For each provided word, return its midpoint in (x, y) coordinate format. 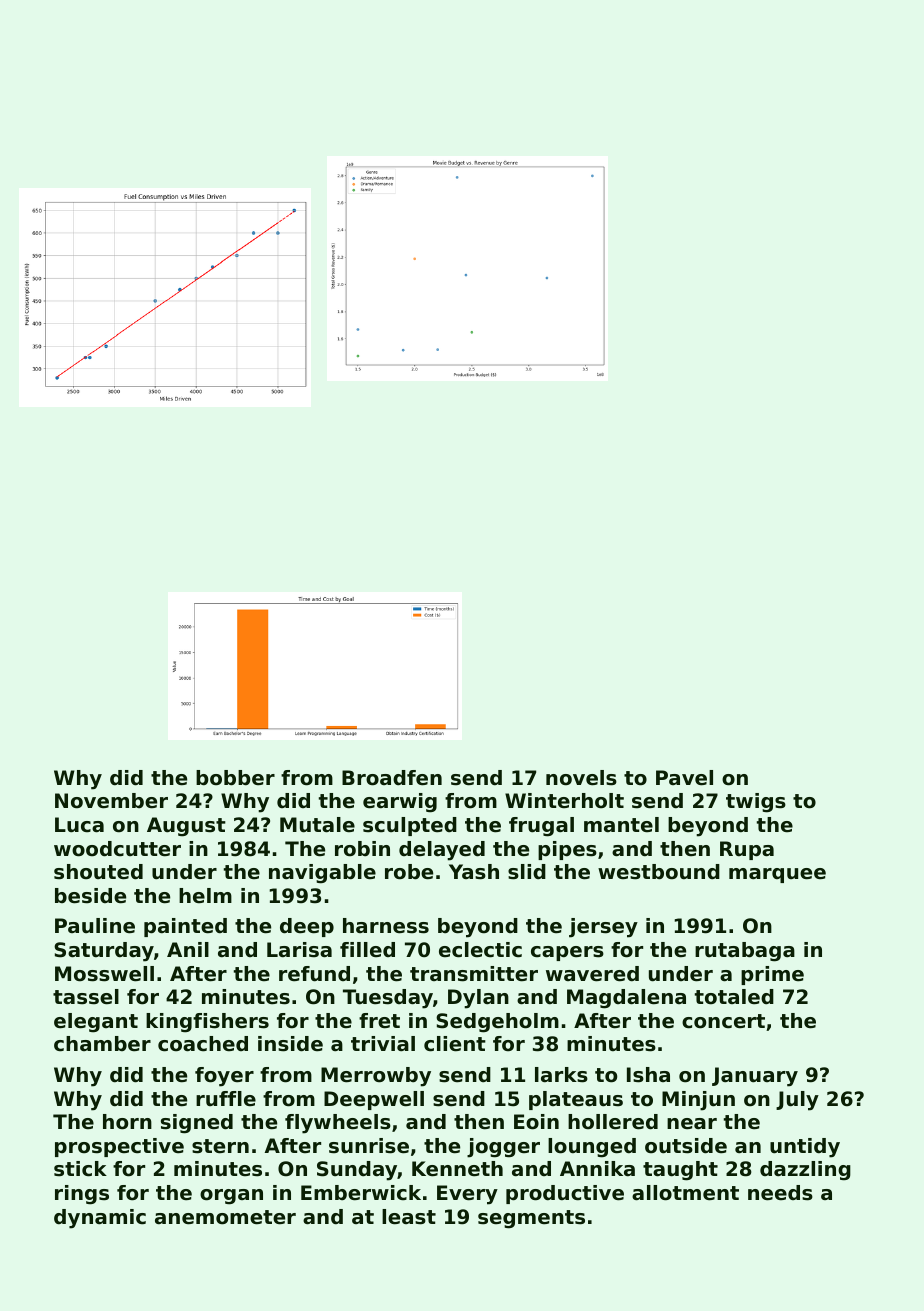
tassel (86, 997)
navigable (322, 874)
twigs (756, 803)
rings (82, 1195)
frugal (541, 827)
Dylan (478, 999)
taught (680, 1171)
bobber (235, 778)
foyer (224, 1077)
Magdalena (626, 999)
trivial (383, 1043)
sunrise (369, 1146)
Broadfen (392, 778)
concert (723, 1021)
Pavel (684, 778)
